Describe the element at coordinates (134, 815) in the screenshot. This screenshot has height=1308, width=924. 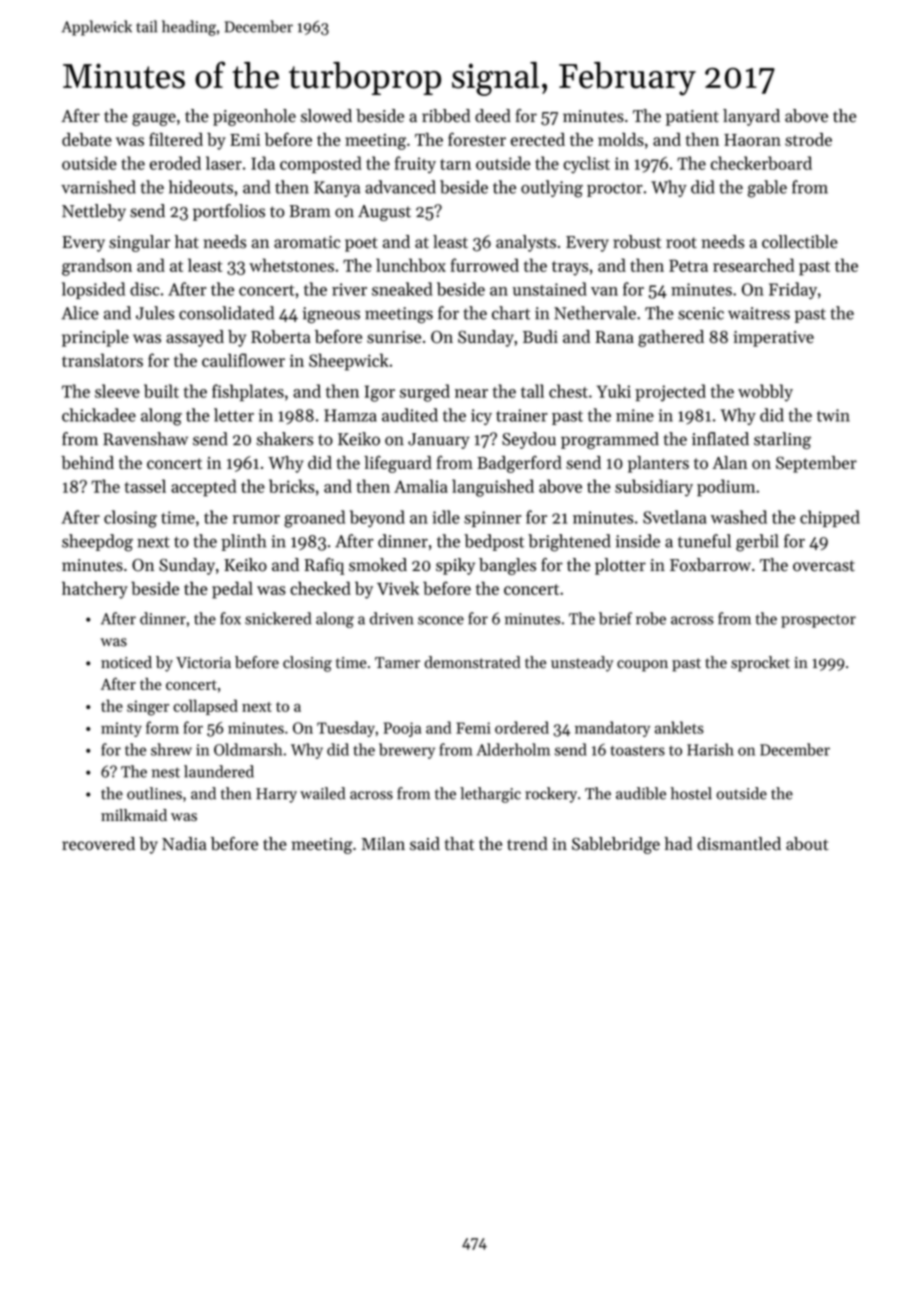
I see `milkmaid` at that location.
